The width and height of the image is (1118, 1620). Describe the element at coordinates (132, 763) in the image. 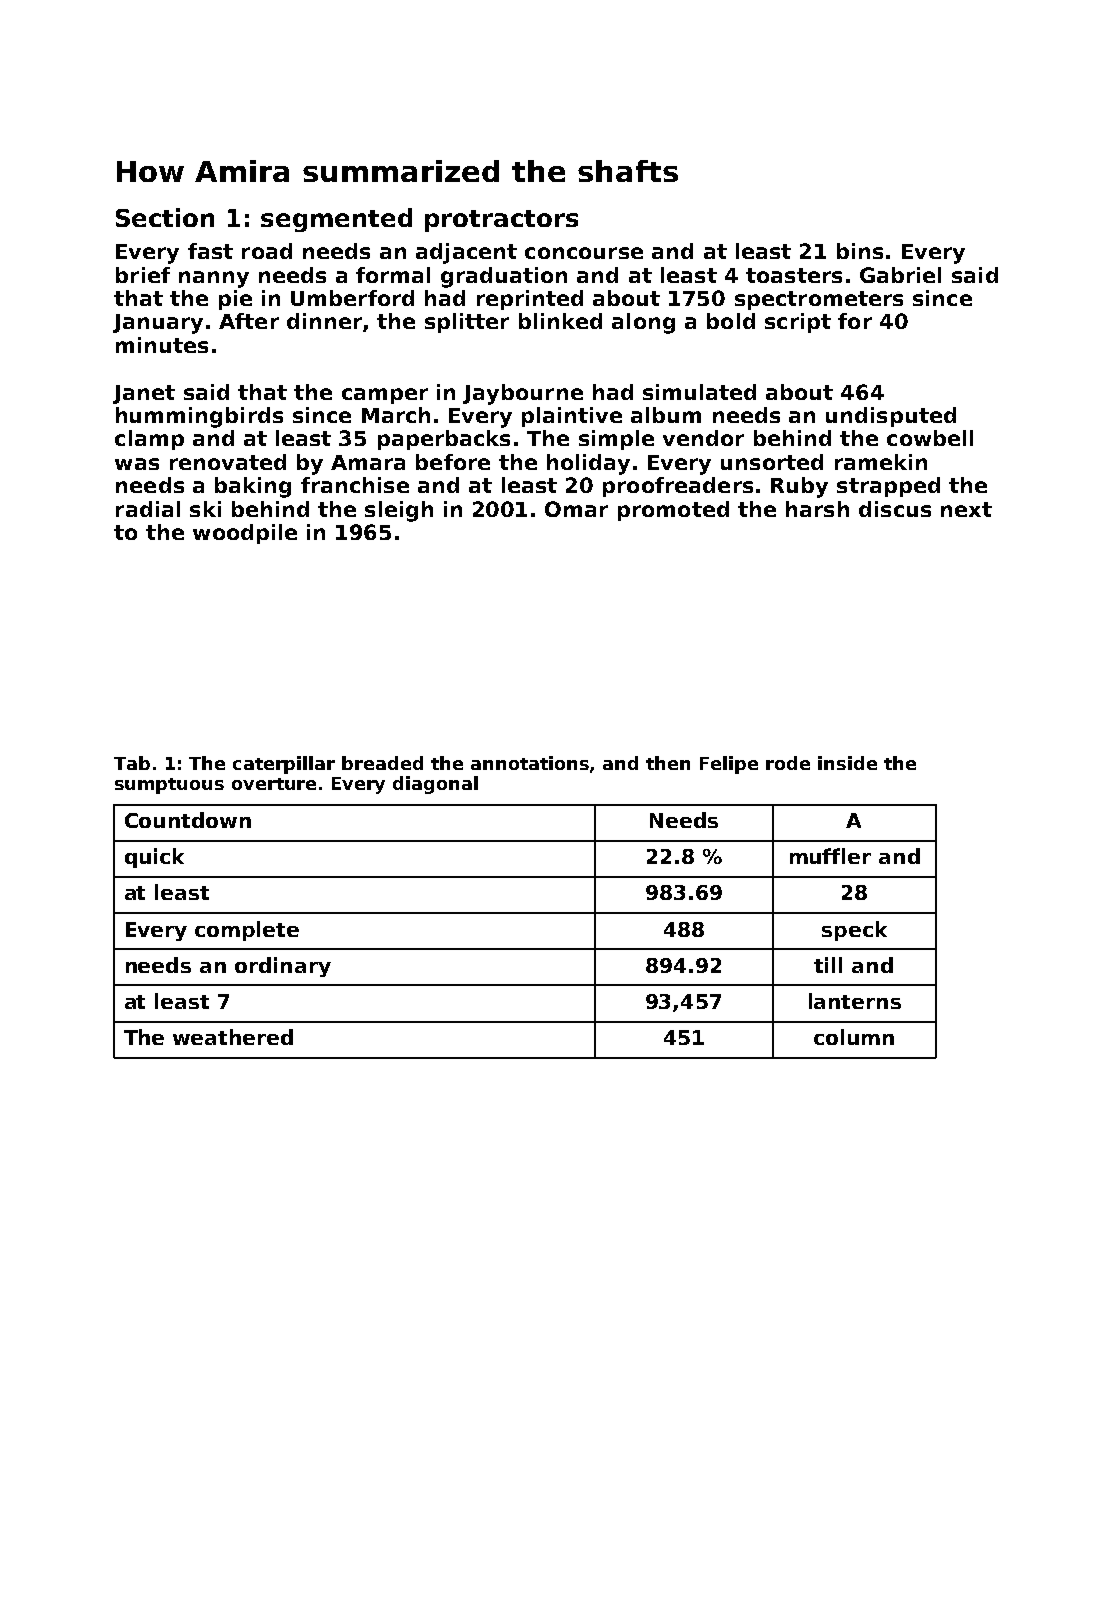

I see `Tab` at that location.
